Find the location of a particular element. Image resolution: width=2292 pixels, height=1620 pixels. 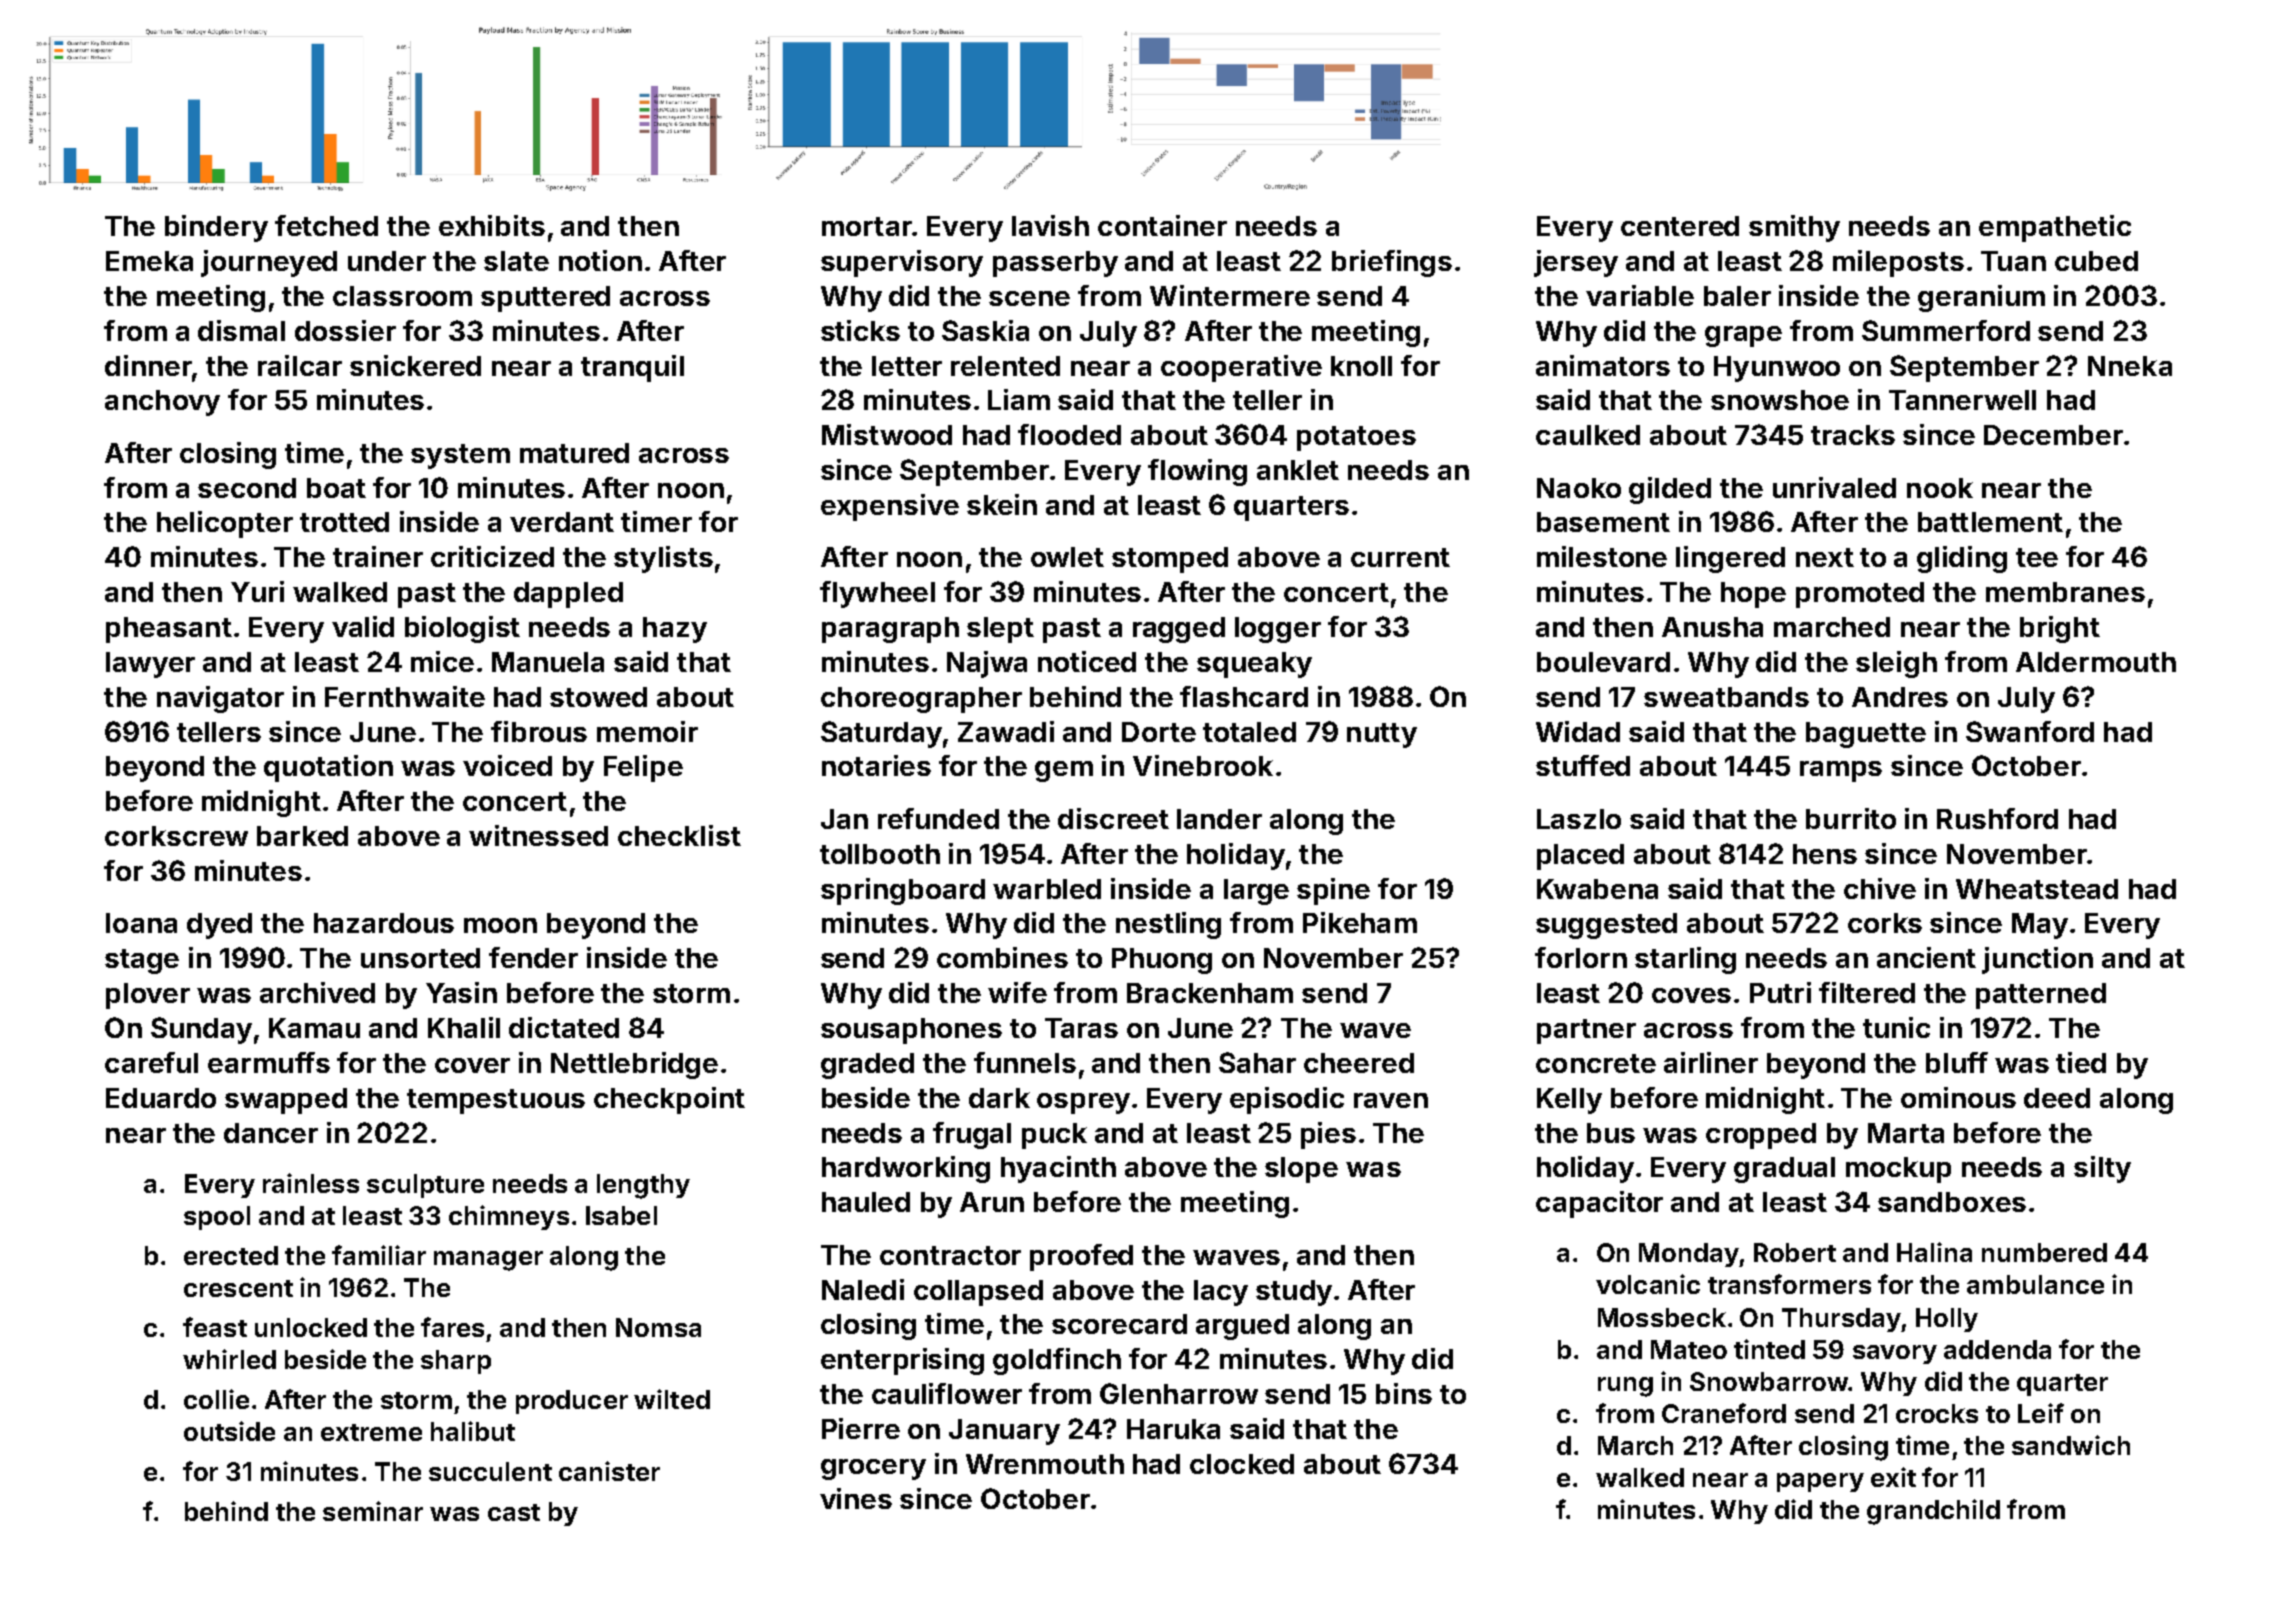

nutty is located at coordinates (1382, 735).
